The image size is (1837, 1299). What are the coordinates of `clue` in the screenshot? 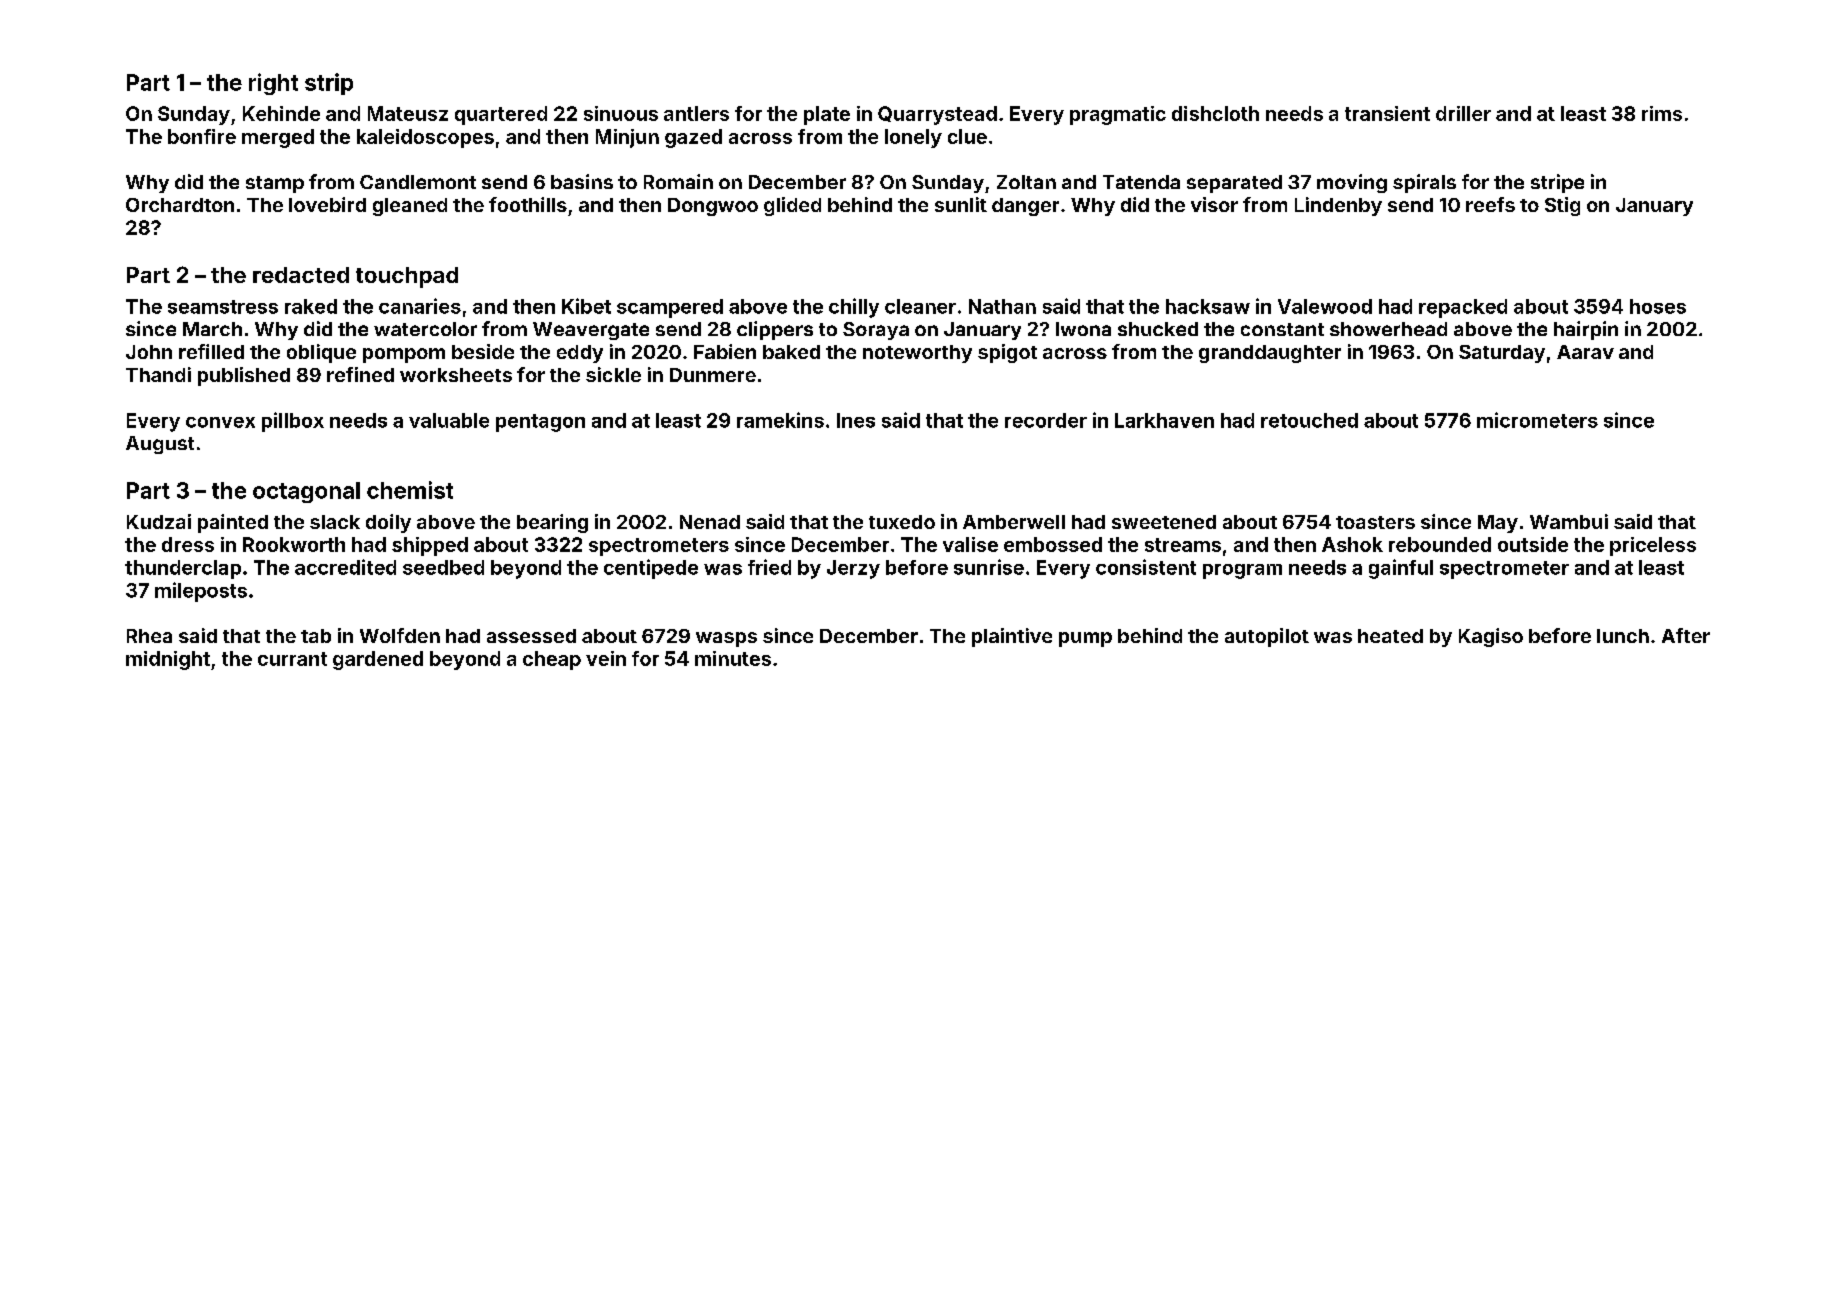 It's located at (967, 136).
